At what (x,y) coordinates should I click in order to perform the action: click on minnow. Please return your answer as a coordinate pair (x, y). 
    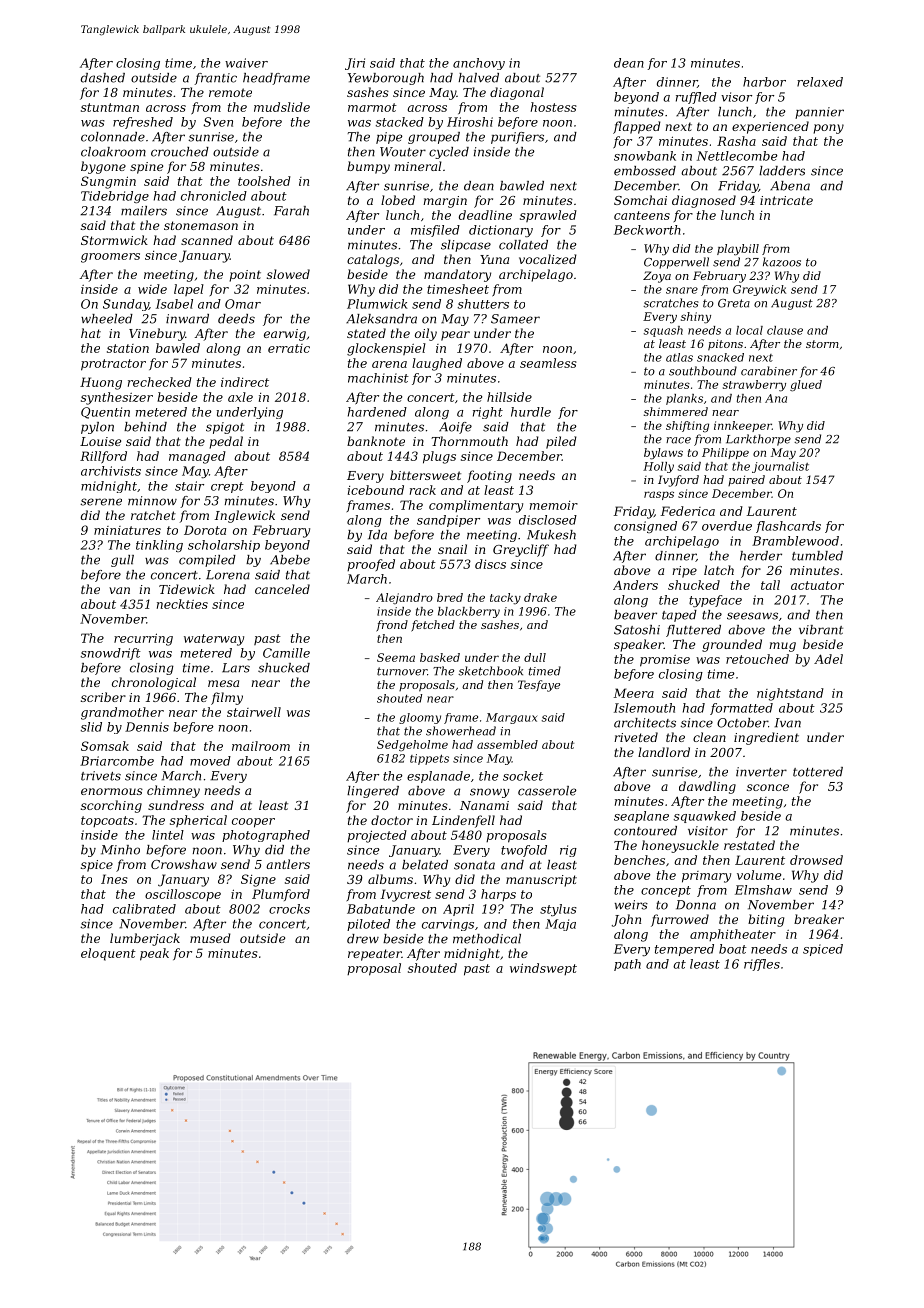
    Looking at the image, I should click on (152, 501).
